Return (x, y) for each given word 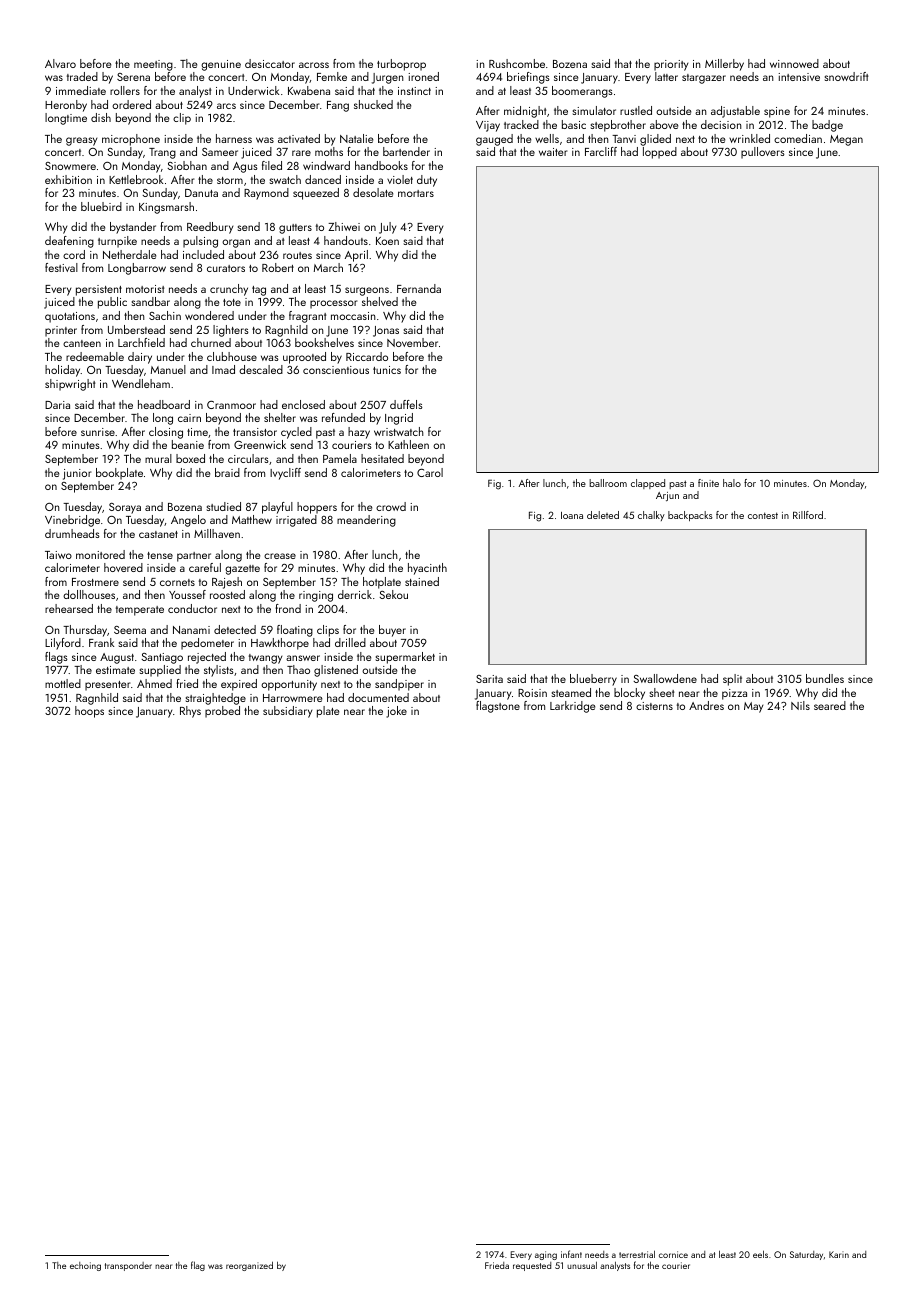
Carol (430, 472)
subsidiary (287, 712)
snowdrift (846, 76)
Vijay (488, 126)
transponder (128, 1266)
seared (830, 705)
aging (546, 1255)
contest (763, 515)
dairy (140, 358)
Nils (800, 705)
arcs (226, 106)
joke (396, 712)
